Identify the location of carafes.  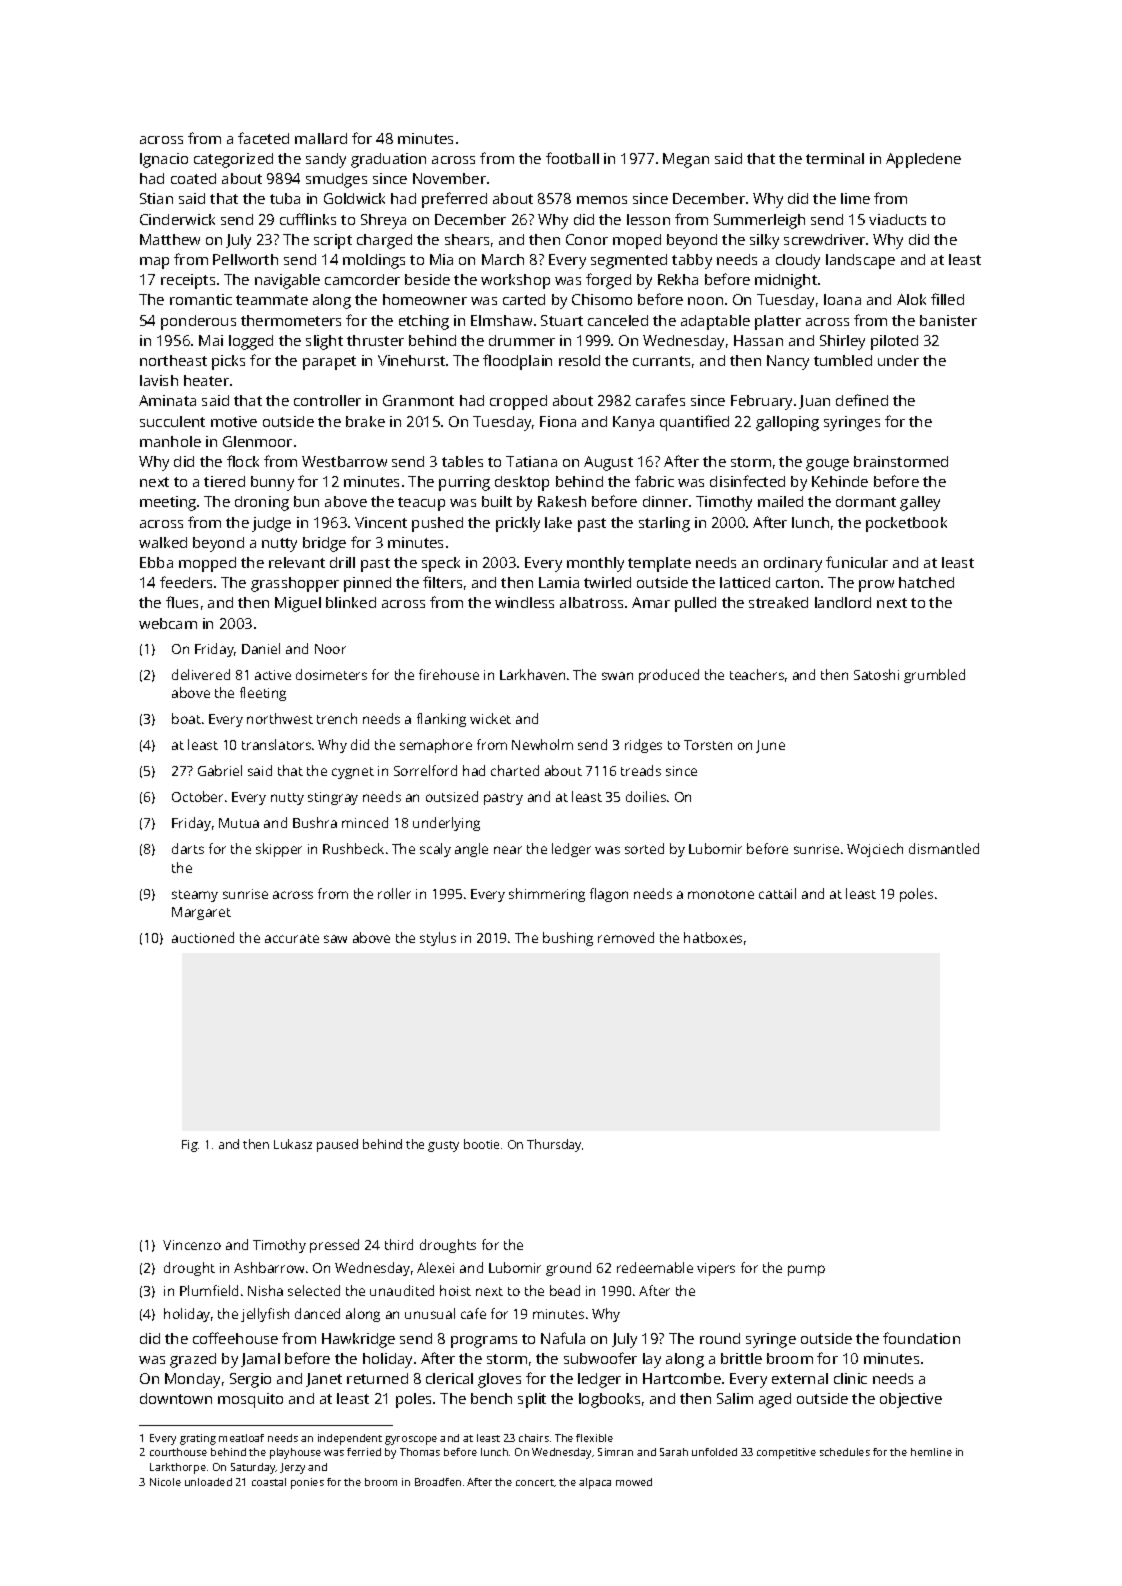
(660, 400).
